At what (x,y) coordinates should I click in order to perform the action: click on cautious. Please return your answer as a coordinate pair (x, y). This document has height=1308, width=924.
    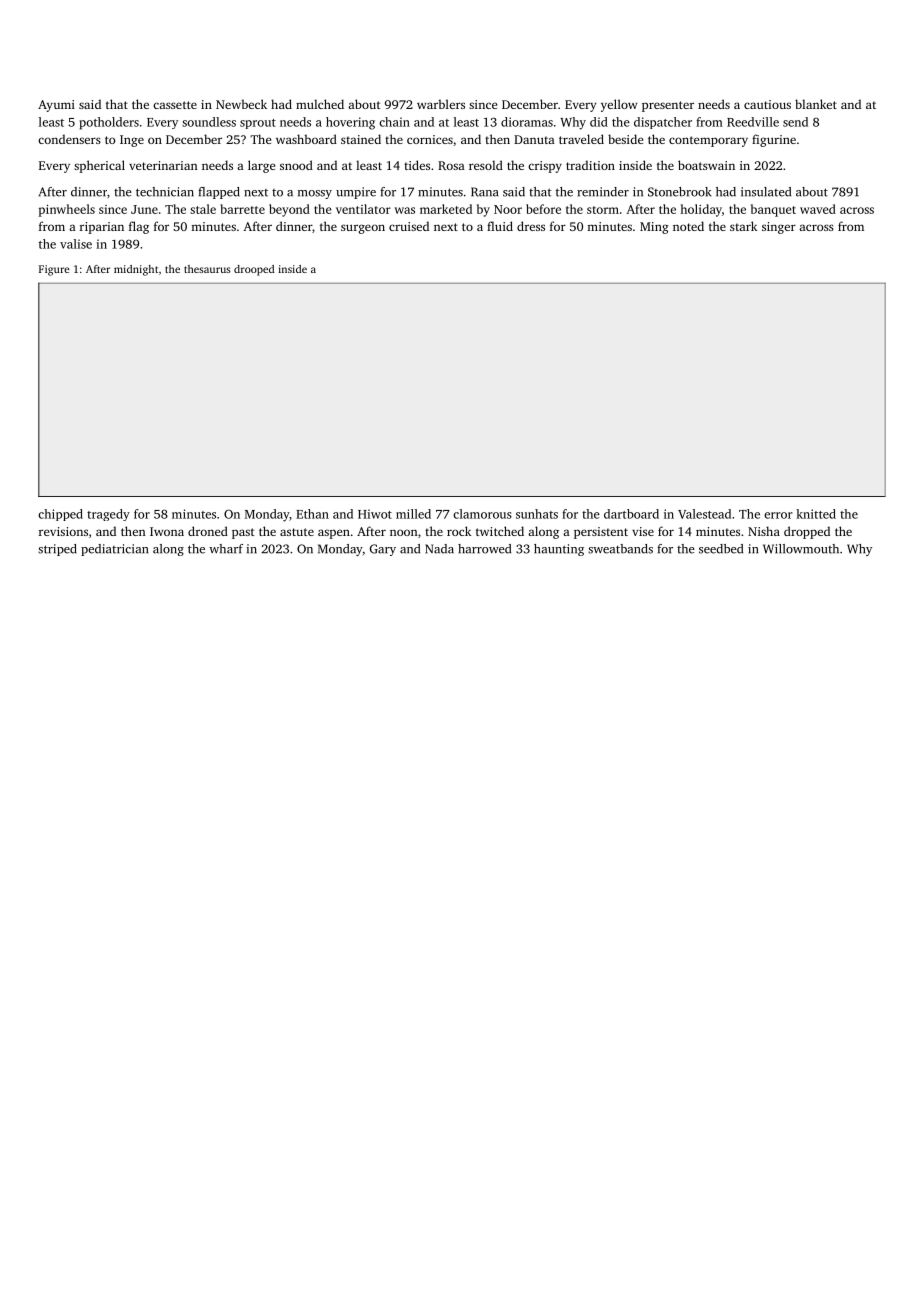
    Looking at the image, I should click on (767, 104).
